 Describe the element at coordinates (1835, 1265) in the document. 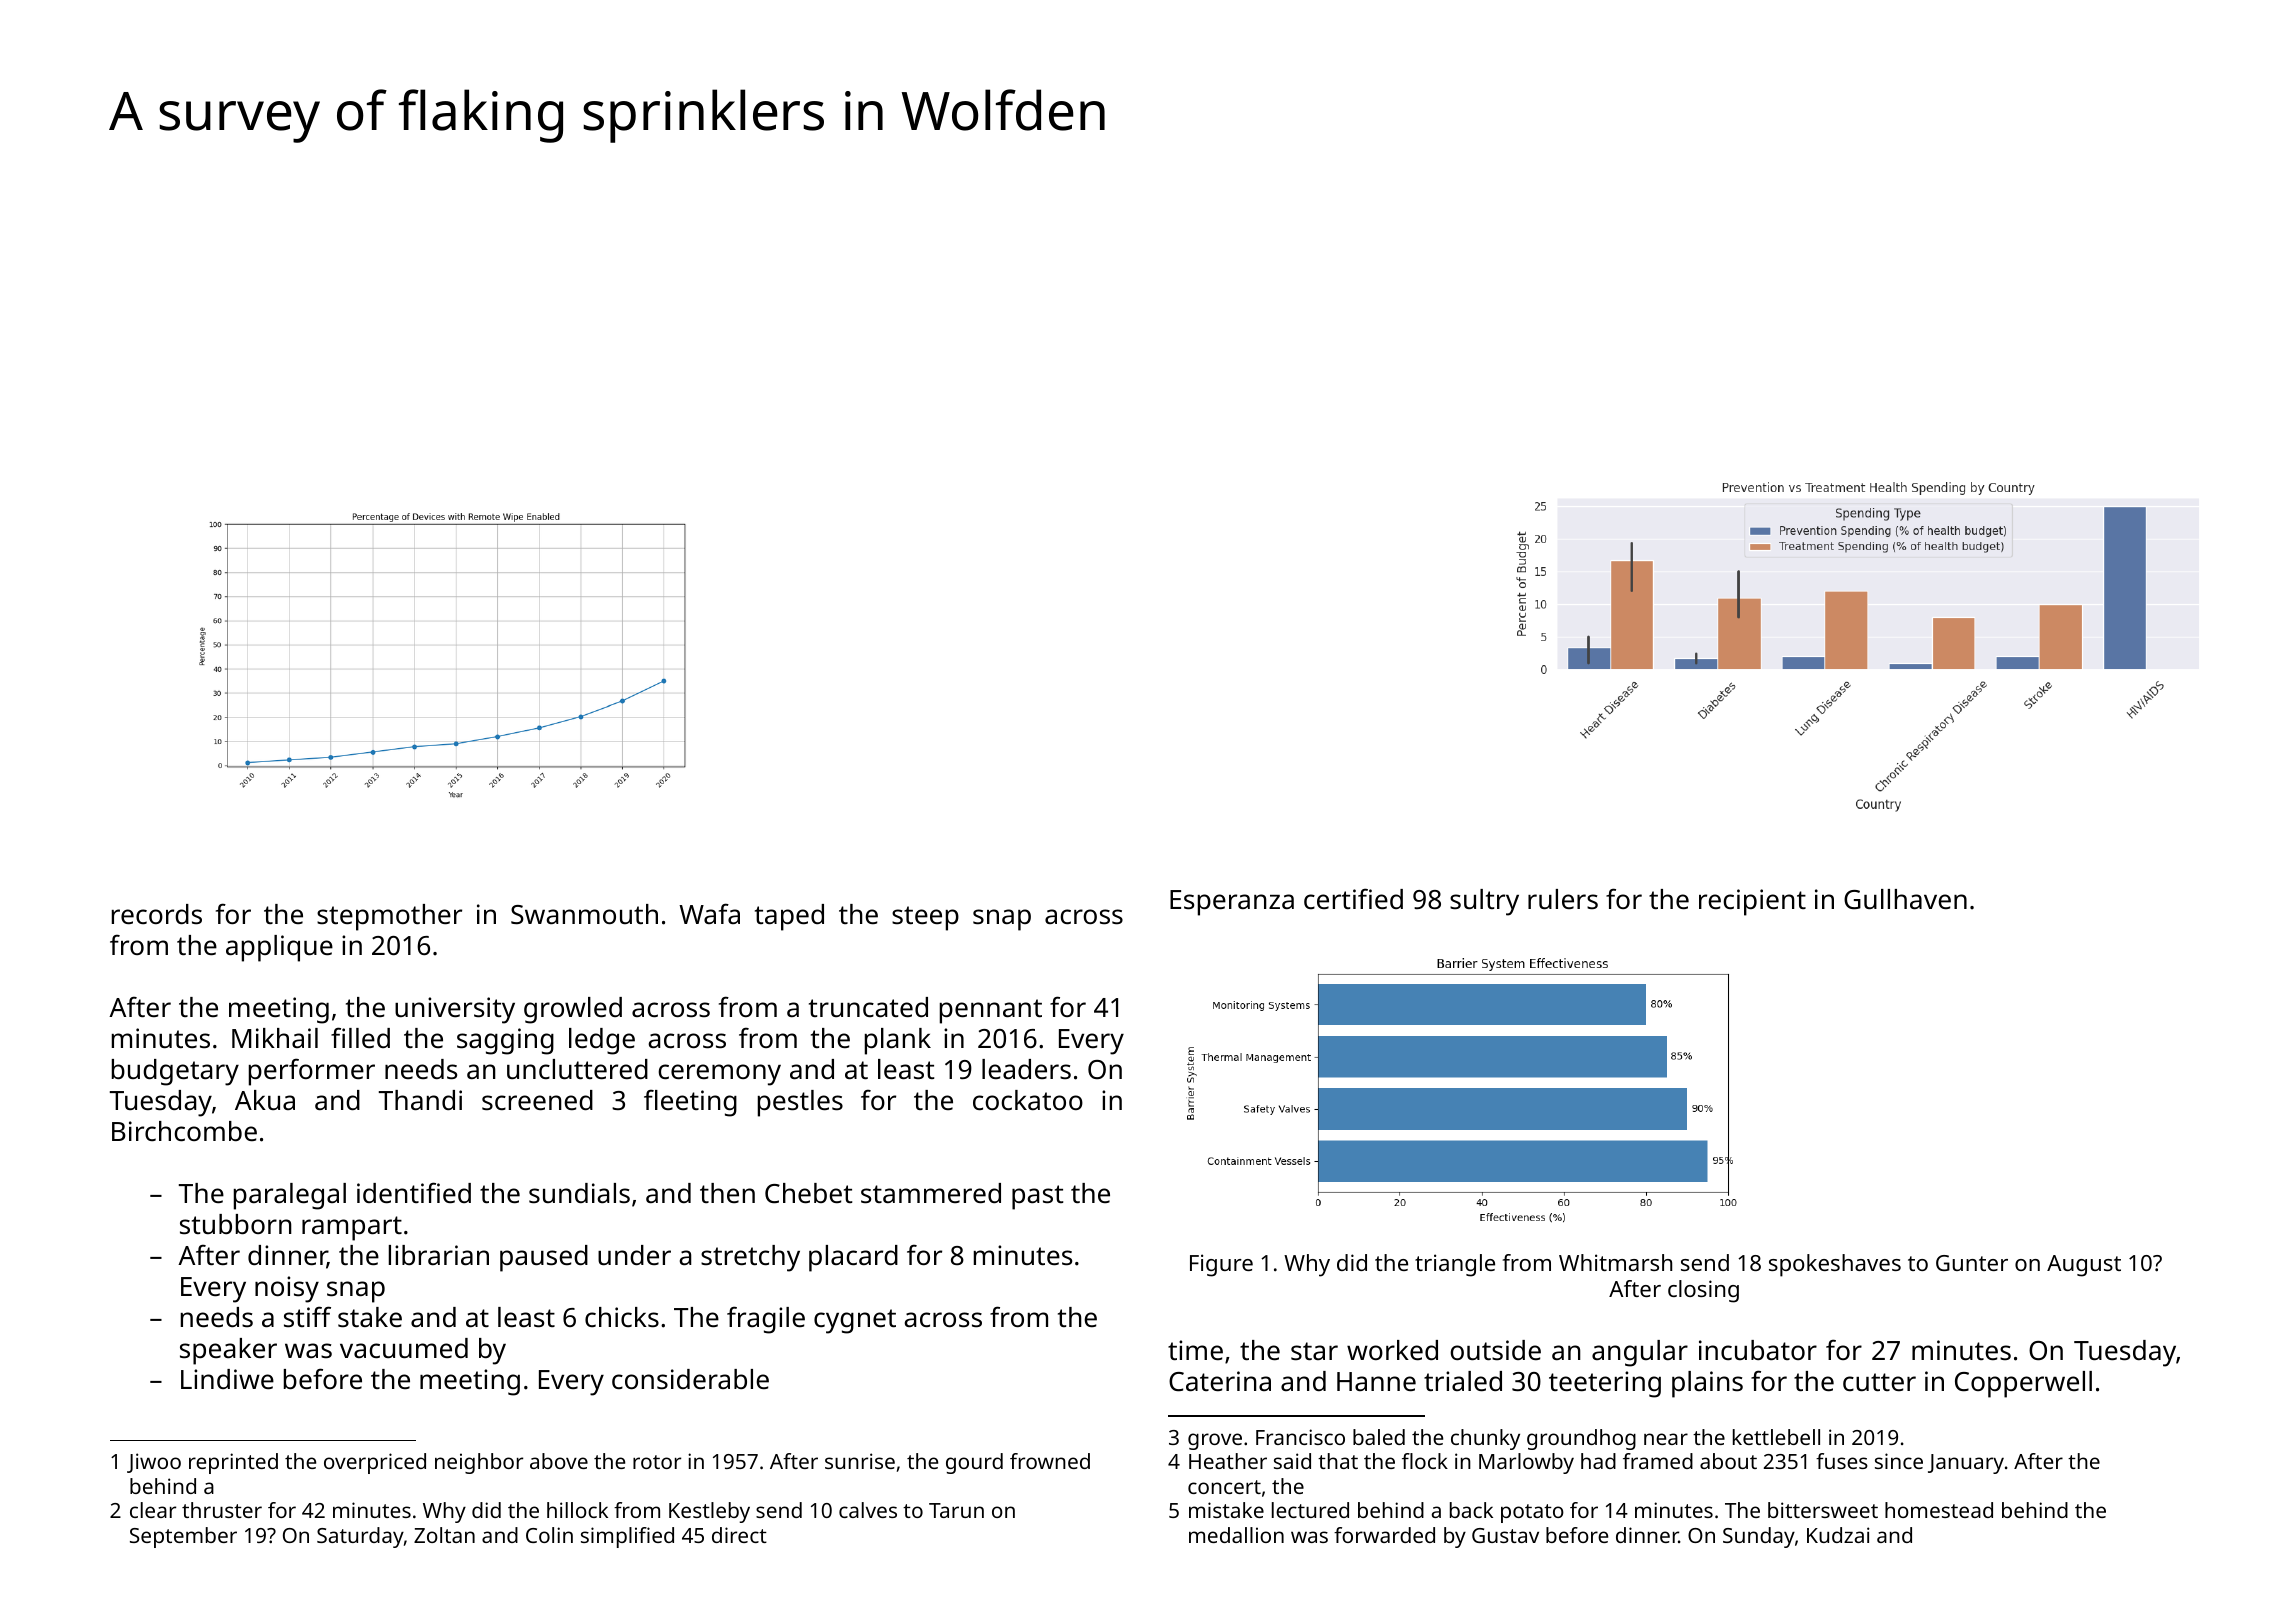

I see `spokeshaves` at that location.
